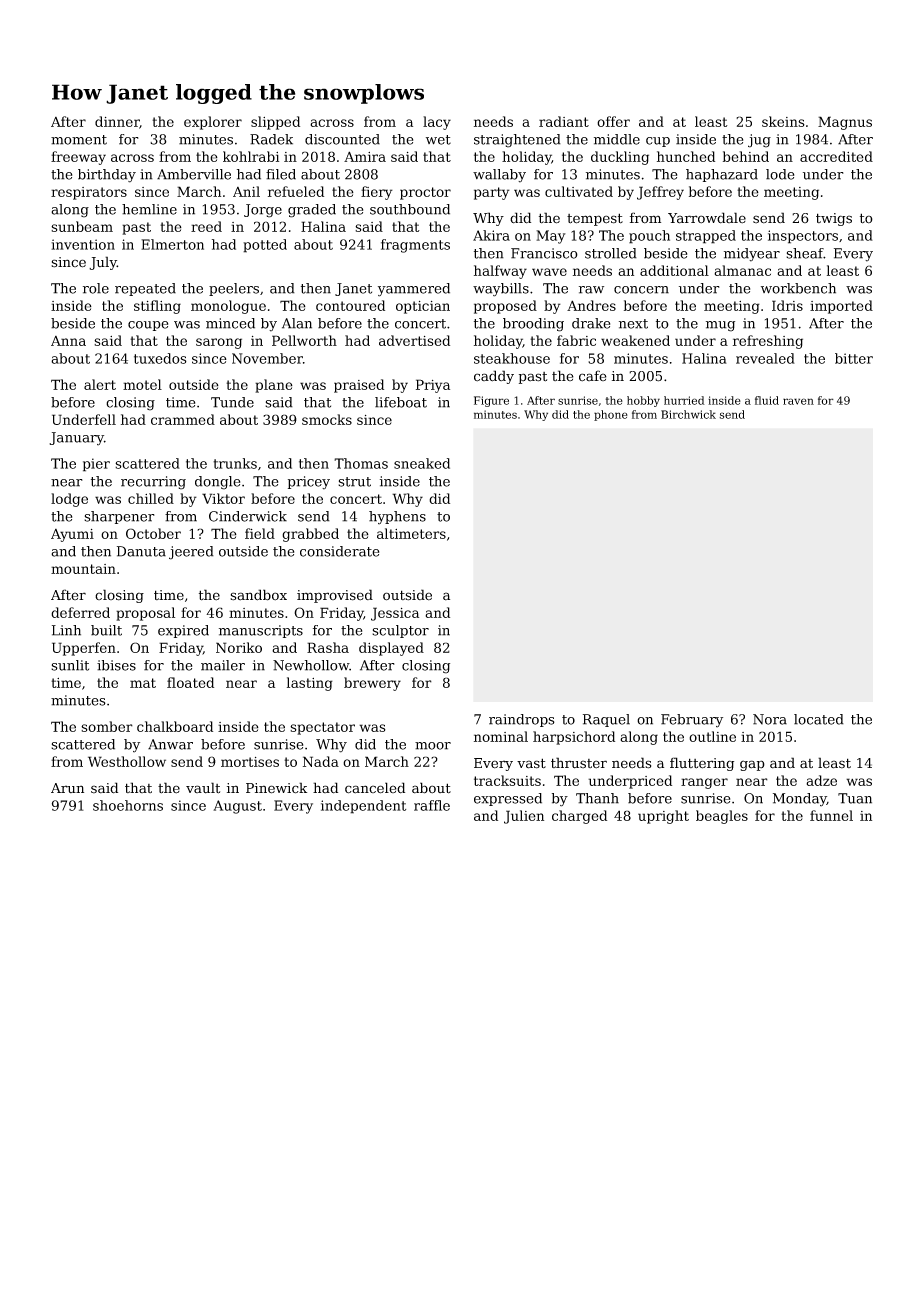 This screenshot has width=924, height=1308. Describe the element at coordinates (688, 414) in the screenshot. I see `Birchwick` at that location.
